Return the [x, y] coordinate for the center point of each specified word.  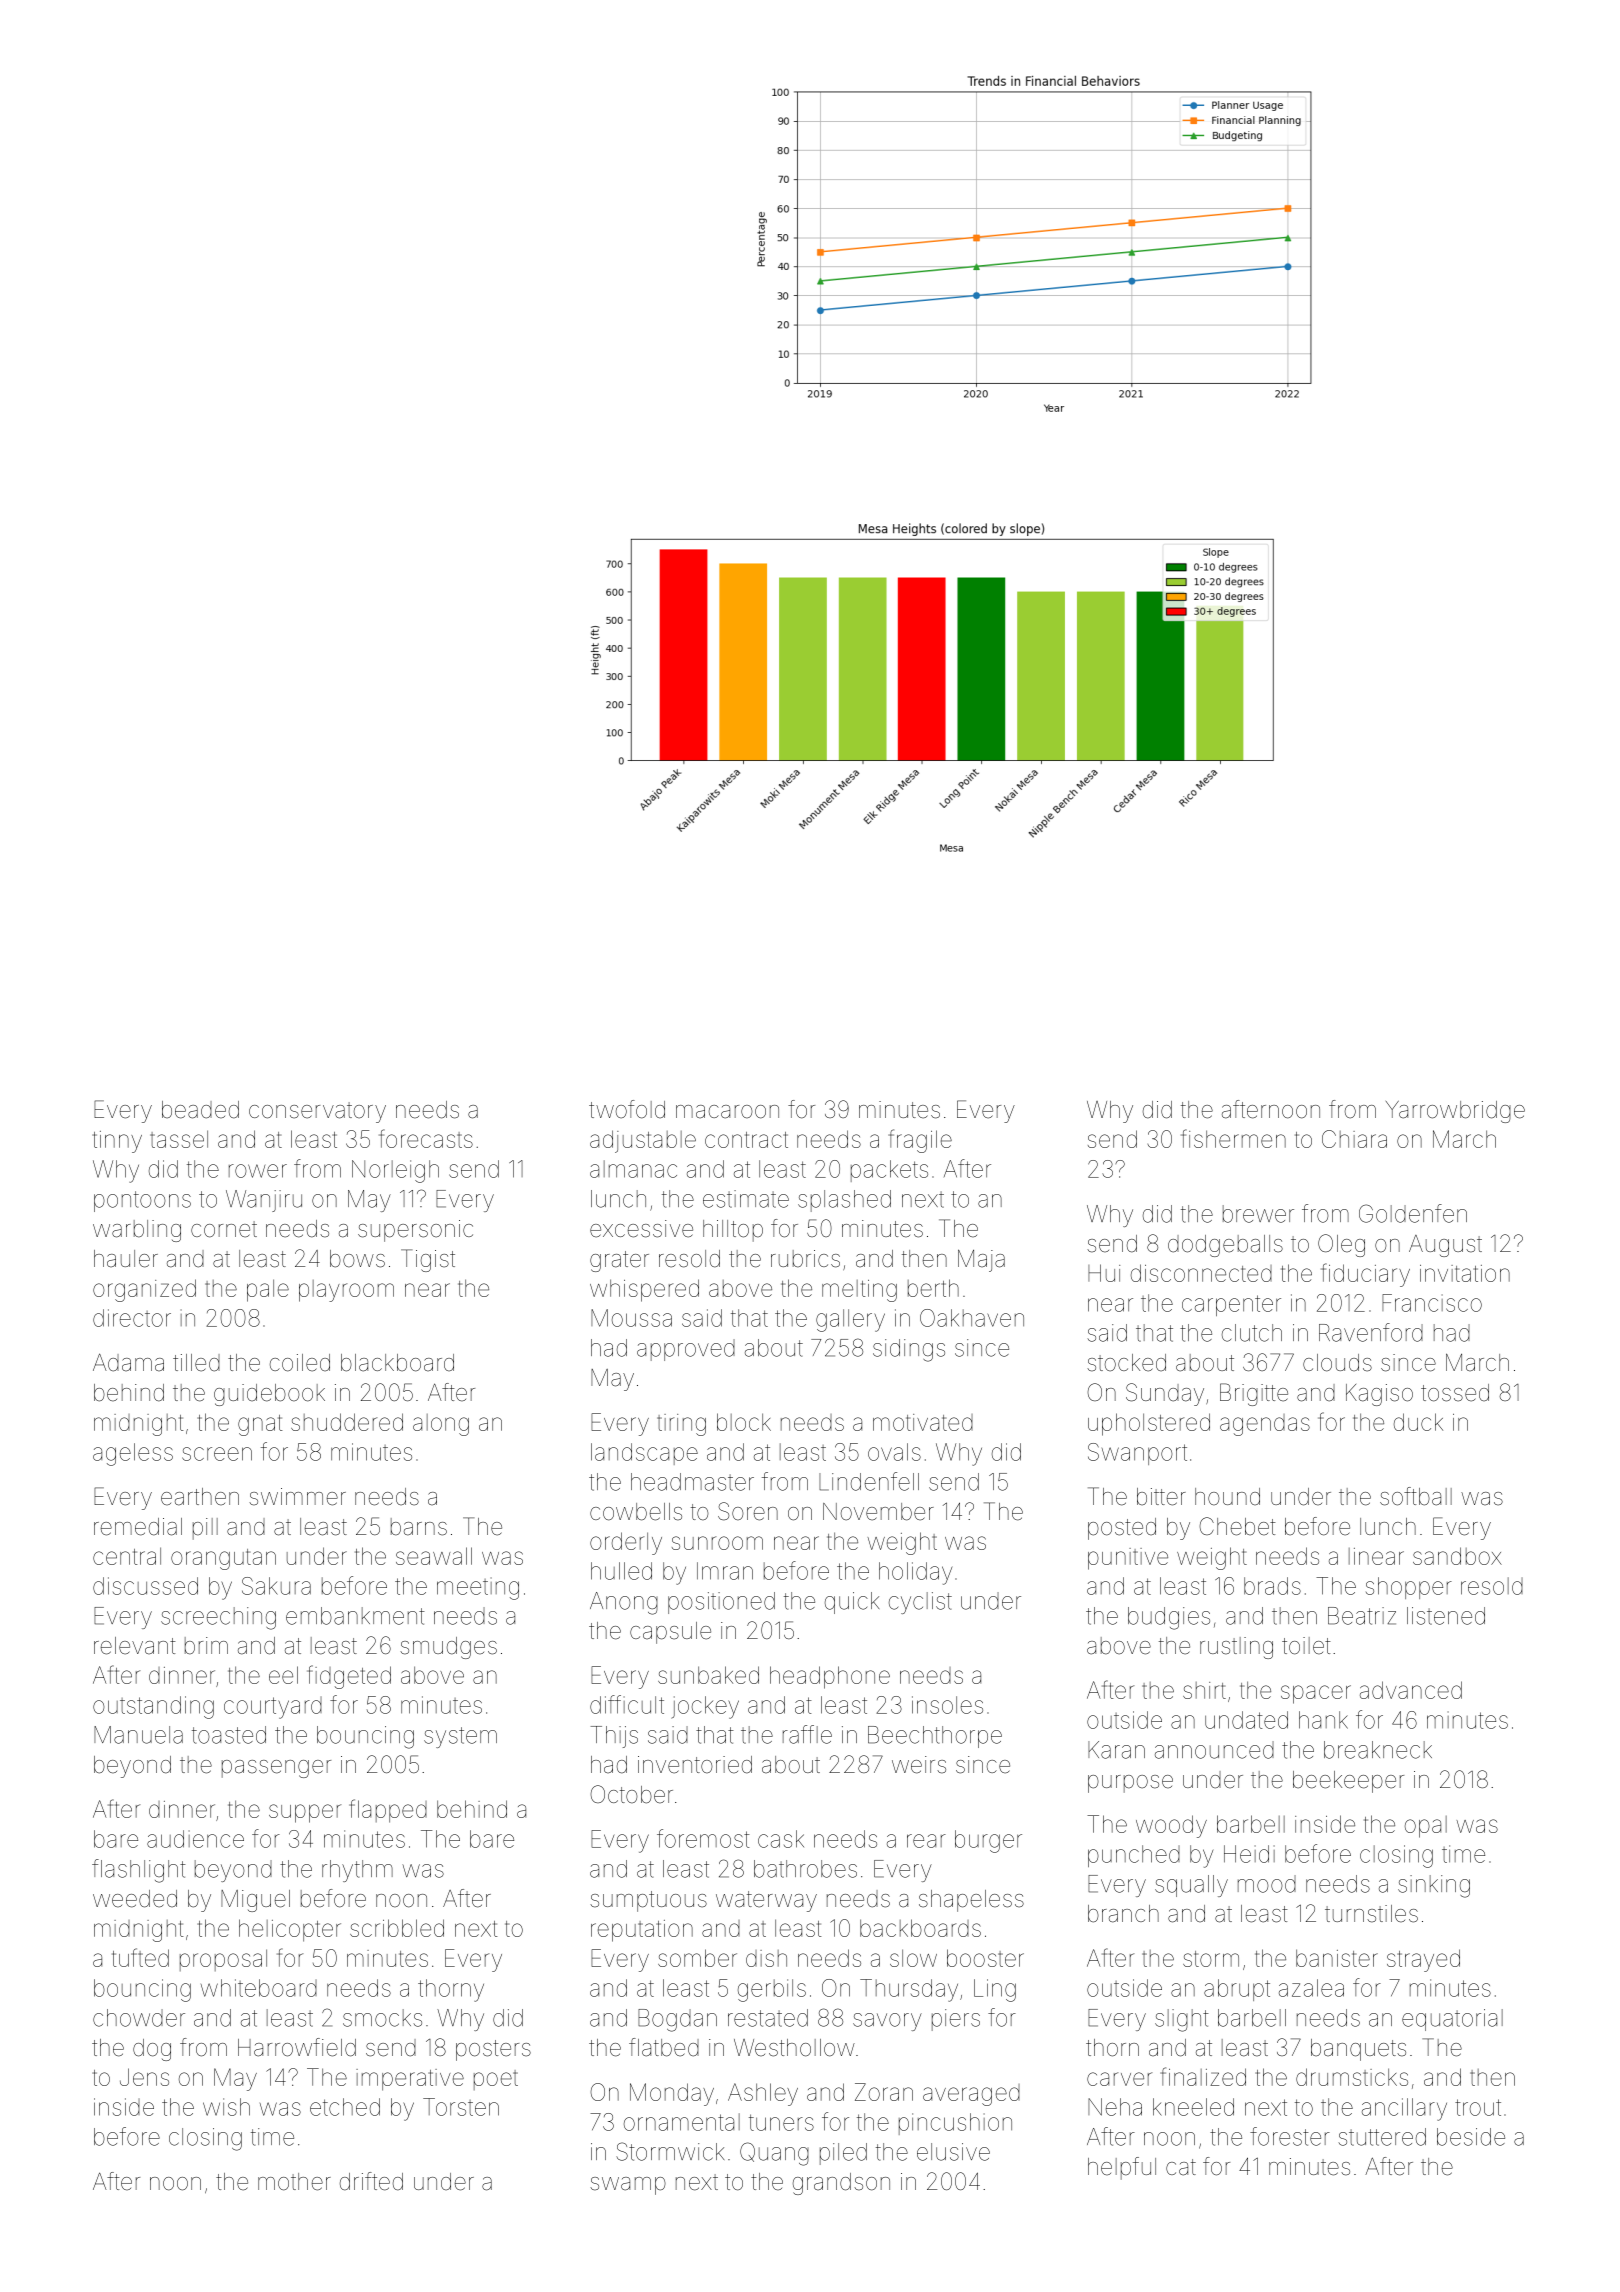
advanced [1411, 1690]
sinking [1434, 1886]
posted [1122, 1529]
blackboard [397, 1363]
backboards [920, 1928]
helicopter [290, 1930]
